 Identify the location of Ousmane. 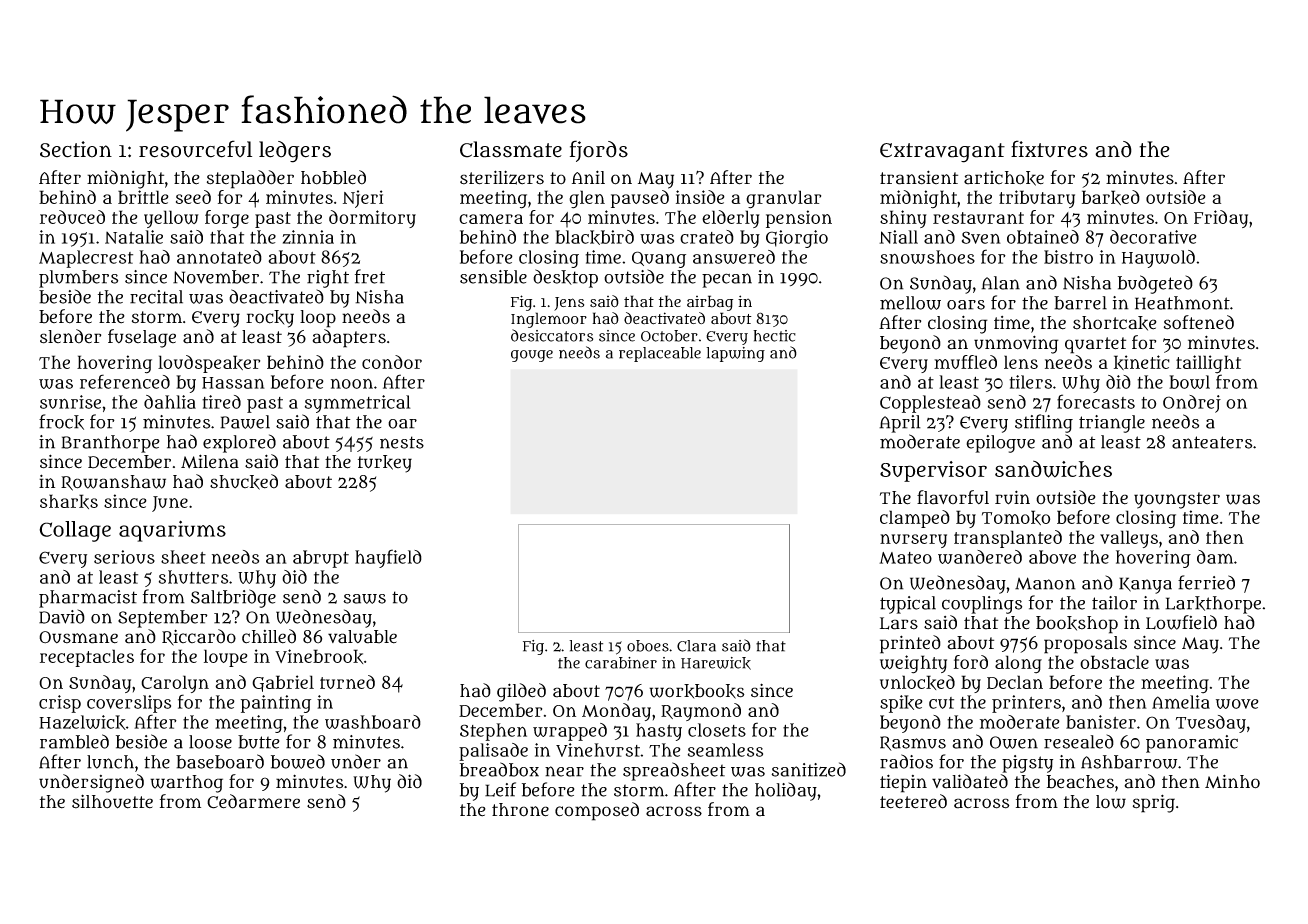
(78, 637).
